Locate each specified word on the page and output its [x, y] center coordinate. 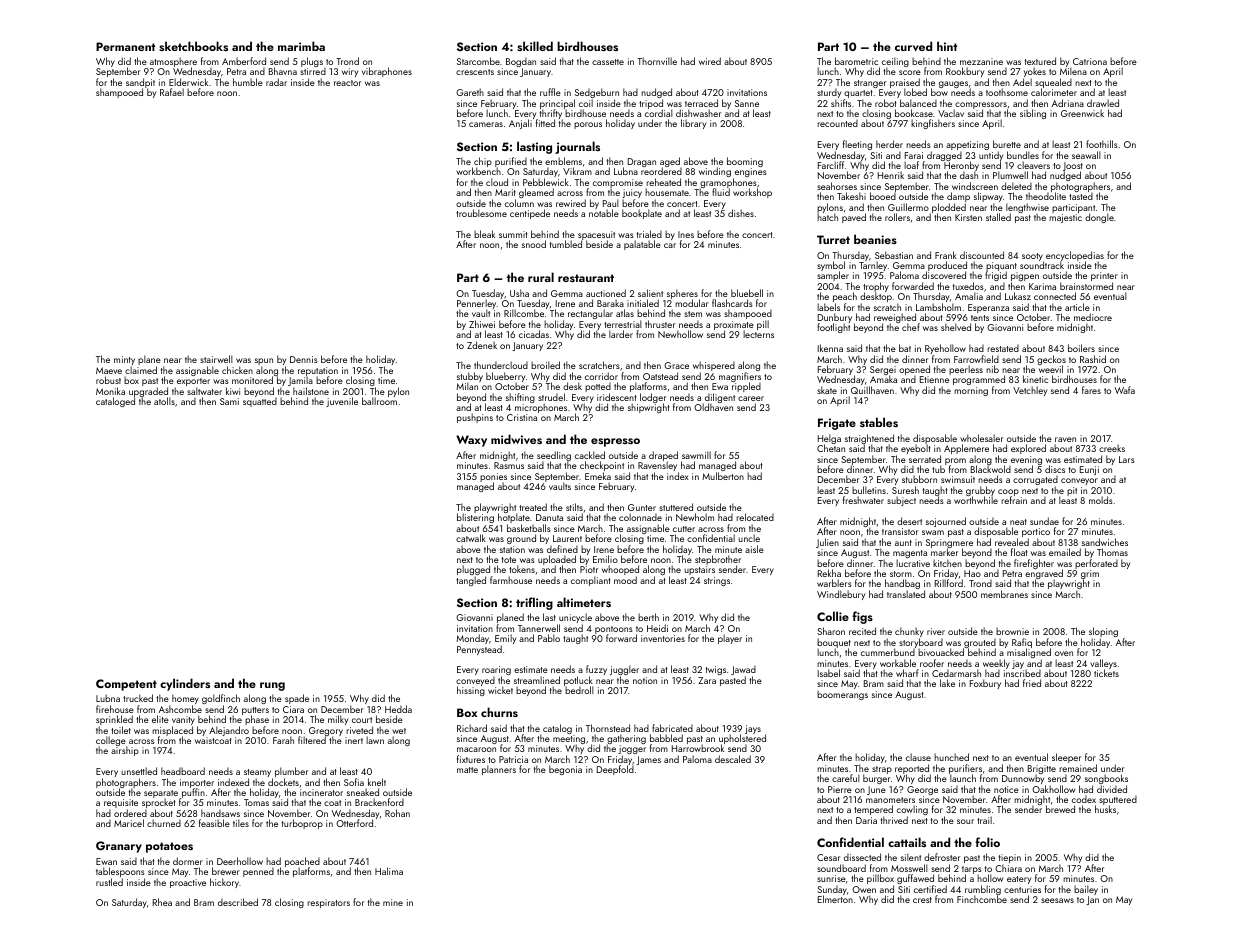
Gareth [470, 92]
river [936, 631]
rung [272, 686]
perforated [1096, 564]
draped [663, 456]
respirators [328, 903]
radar [276, 82]
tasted [1081, 196]
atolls [164, 401]
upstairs [699, 570]
